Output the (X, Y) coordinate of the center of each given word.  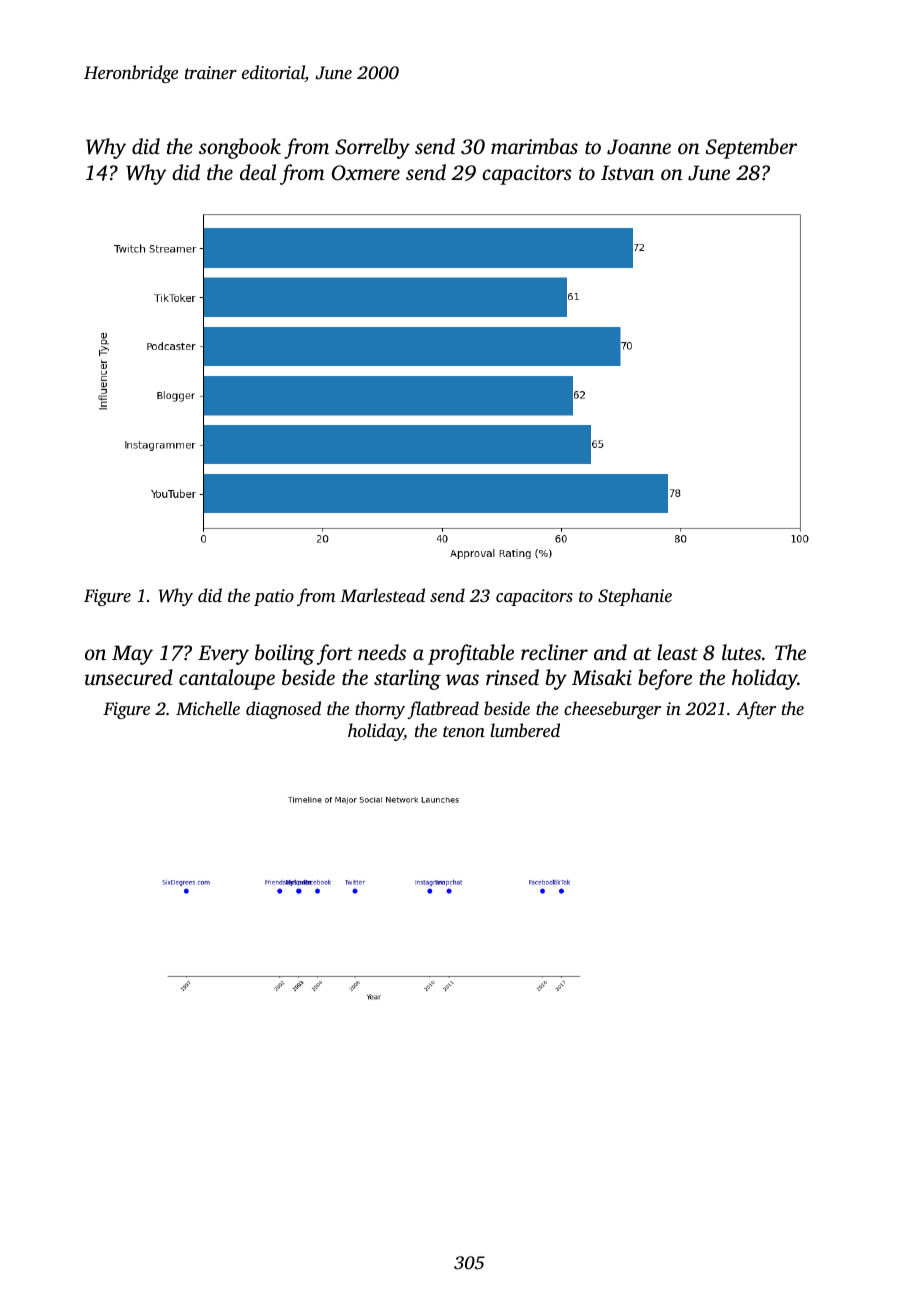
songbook (240, 148)
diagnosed (283, 710)
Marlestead (382, 595)
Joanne (639, 147)
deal (258, 172)
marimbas (534, 146)
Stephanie (635, 597)
